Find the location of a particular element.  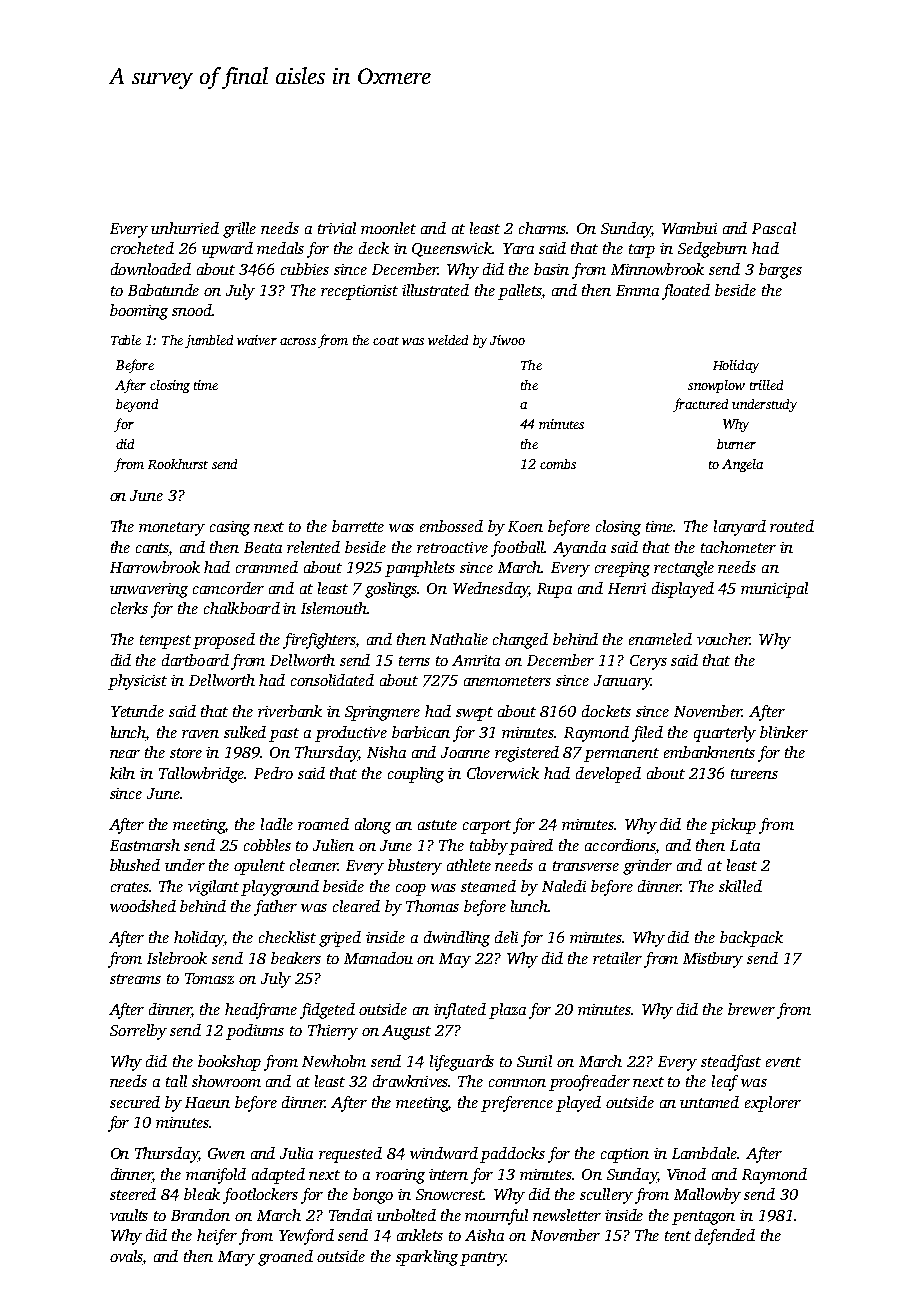

cants is located at coordinates (153, 548).
